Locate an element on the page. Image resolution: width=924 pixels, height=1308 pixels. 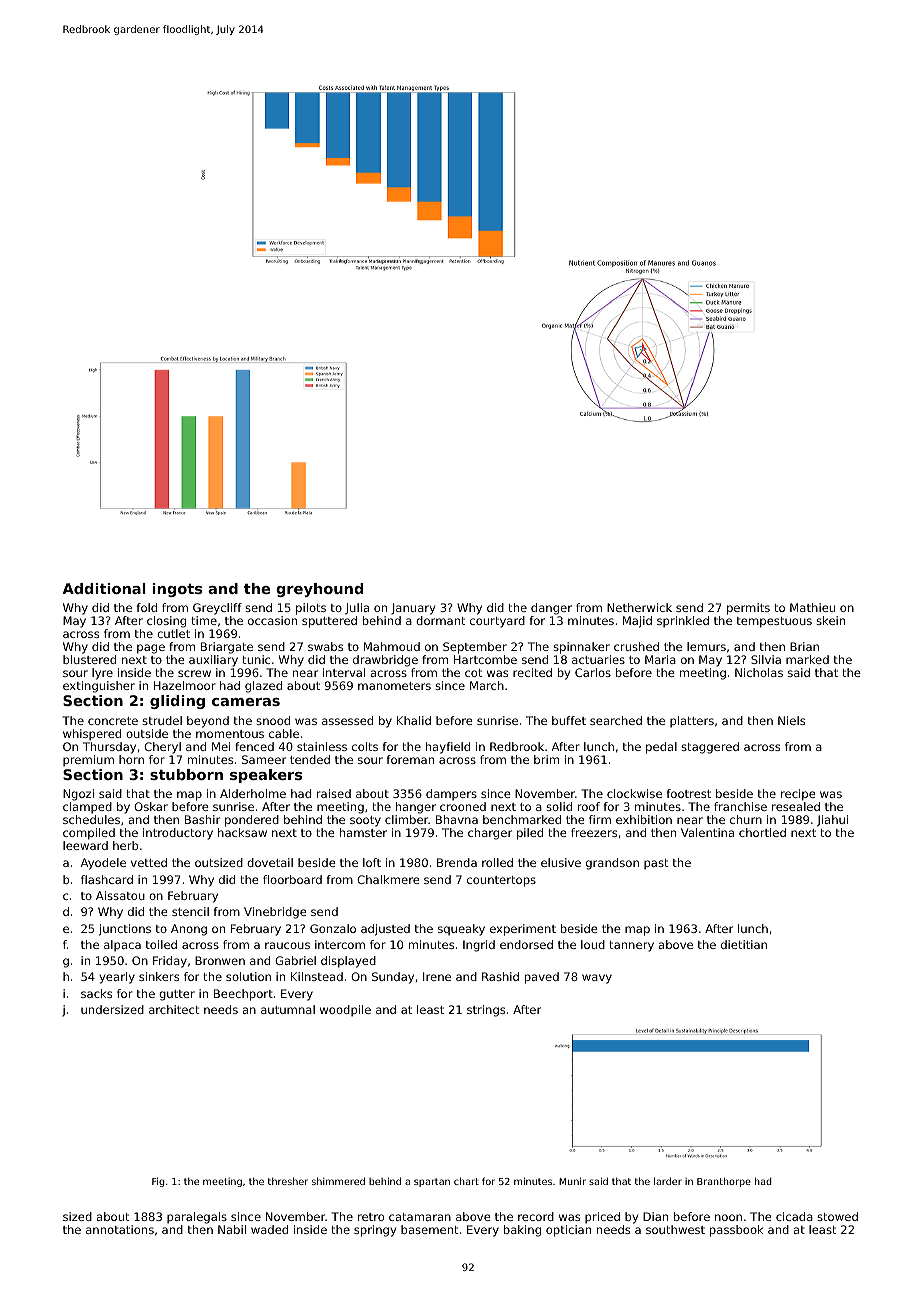
courtyard is located at coordinates (497, 622).
